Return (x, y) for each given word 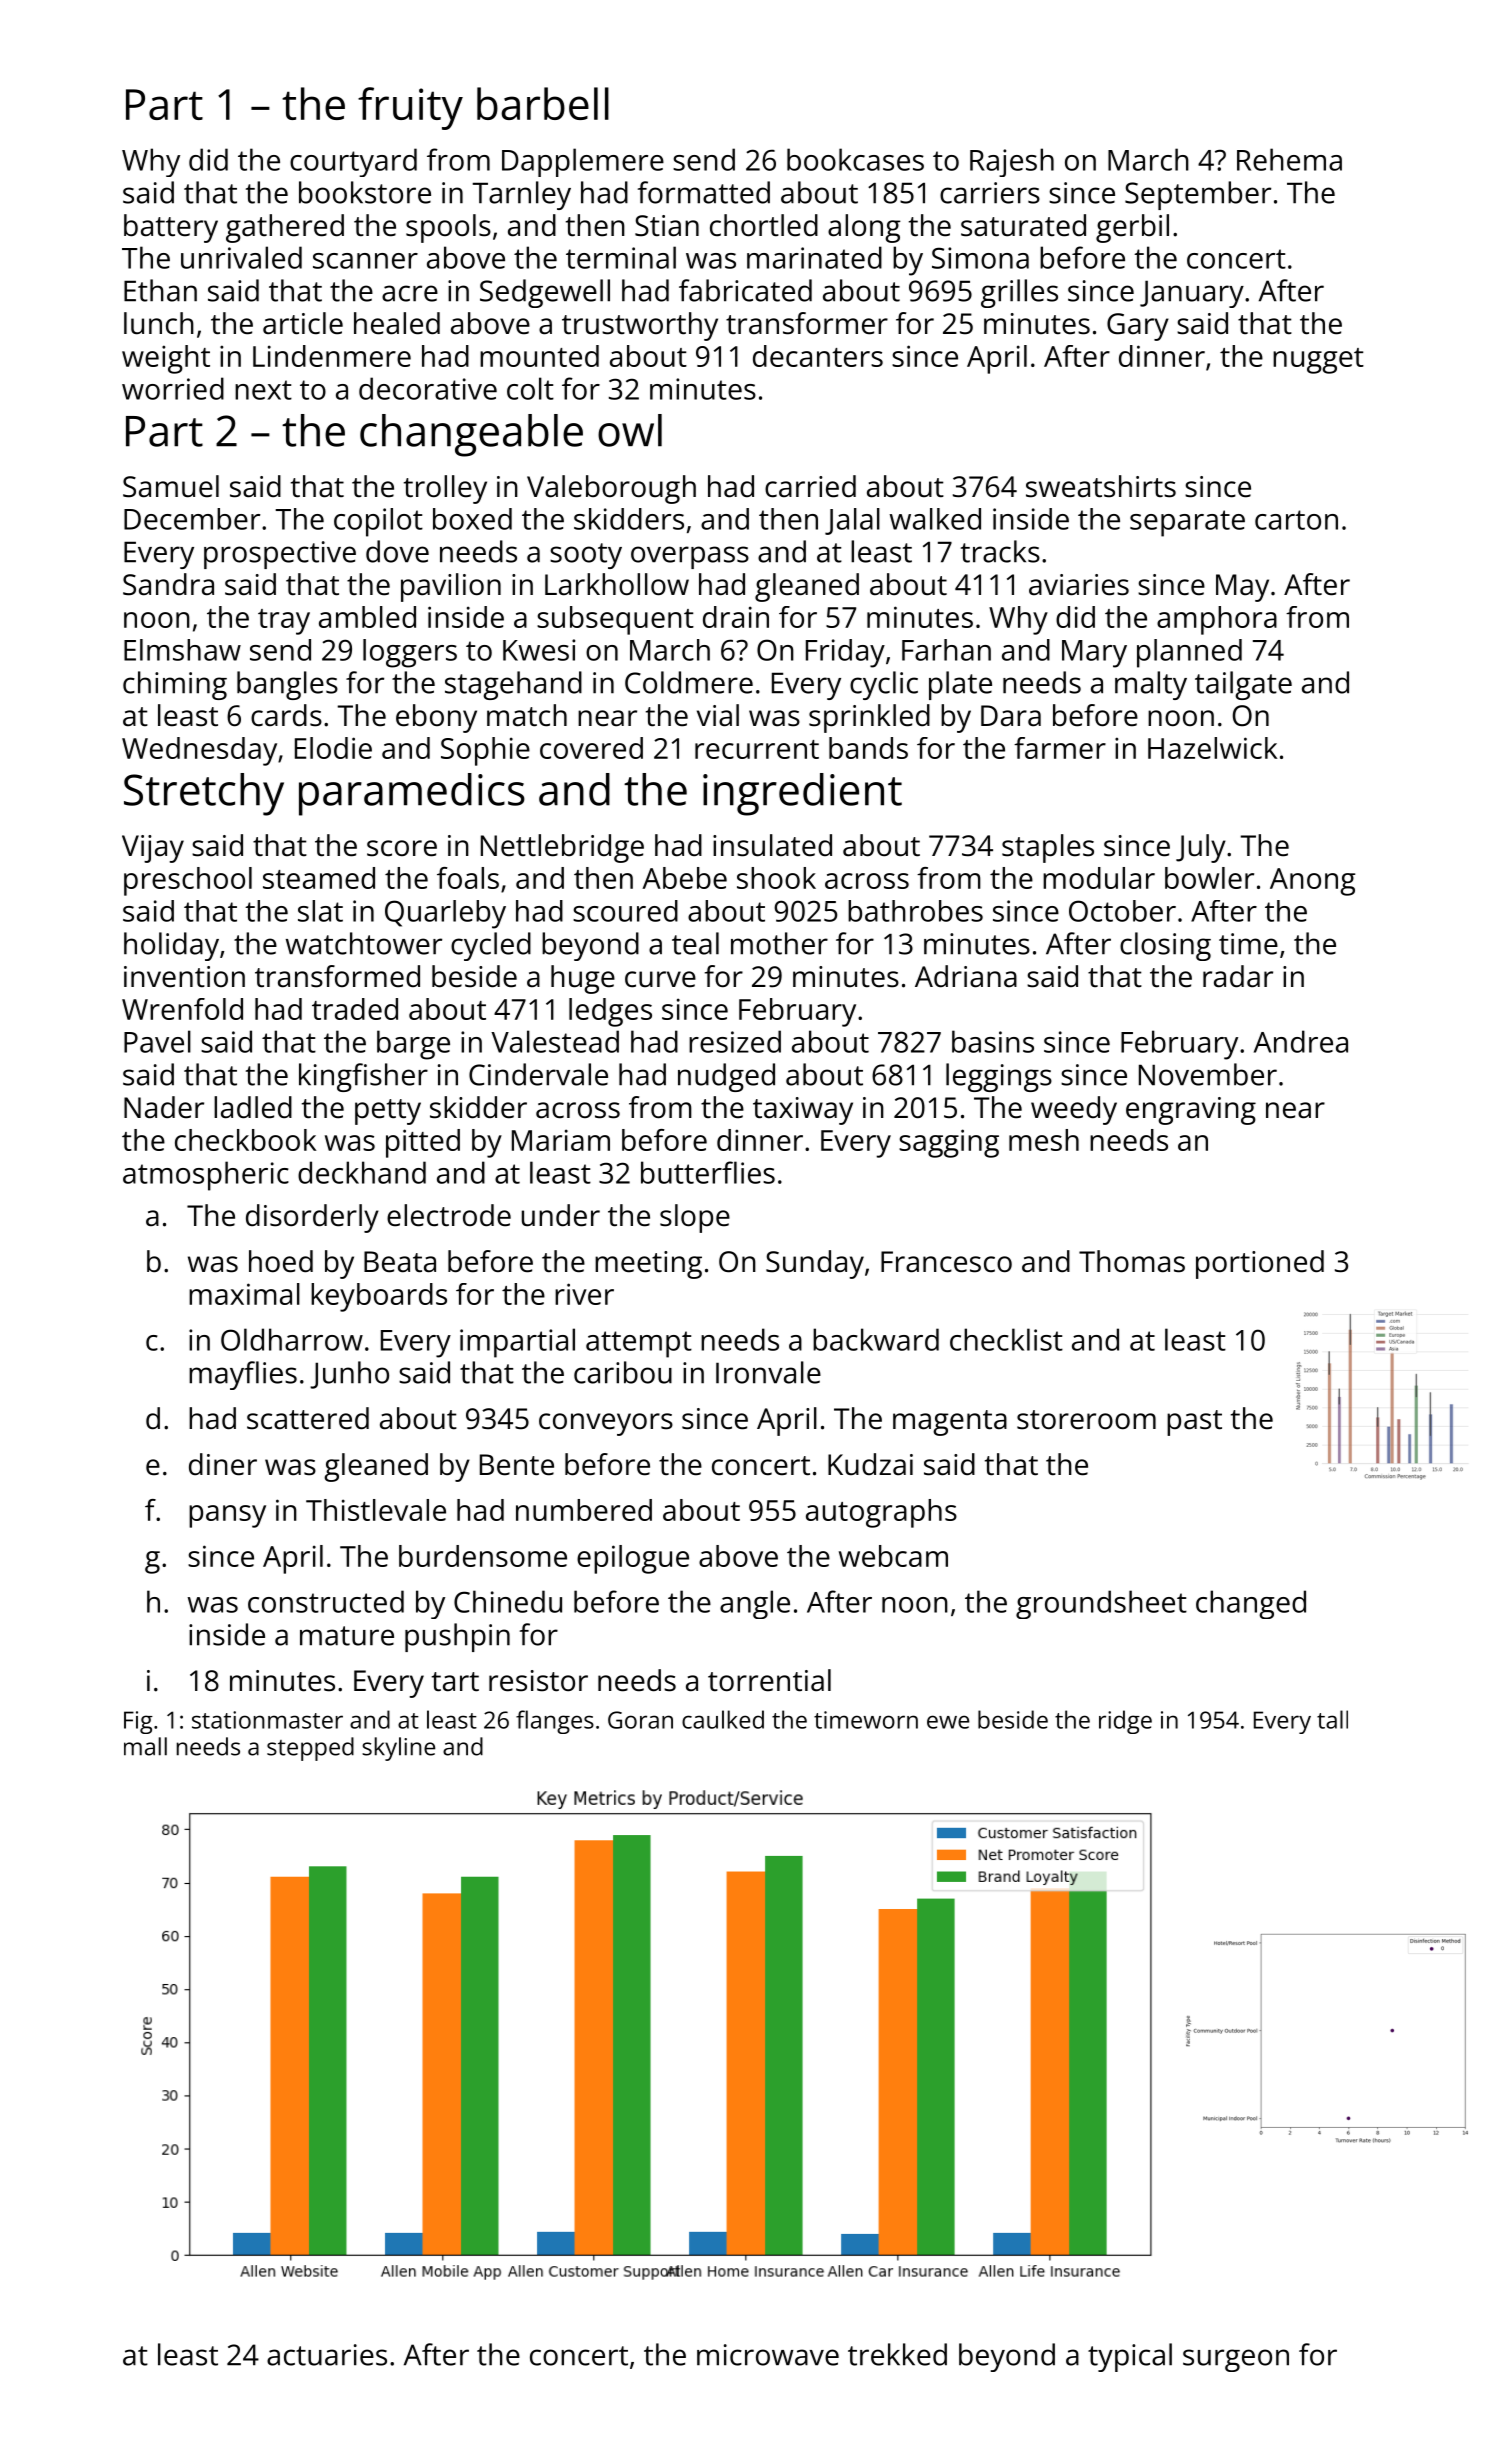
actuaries (327, 2355)
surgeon (1236, 2360)
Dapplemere (583, 162)
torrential (769, 1680)
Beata (400, 1262)
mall (145, 1746)
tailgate (1243, 685)
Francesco (946, 1262)
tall (1332, 1719)
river (584, 1294)
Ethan (160, 290)
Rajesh (1012, 162)
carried (810, 486)
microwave (768, 2355)
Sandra (168, 584)
